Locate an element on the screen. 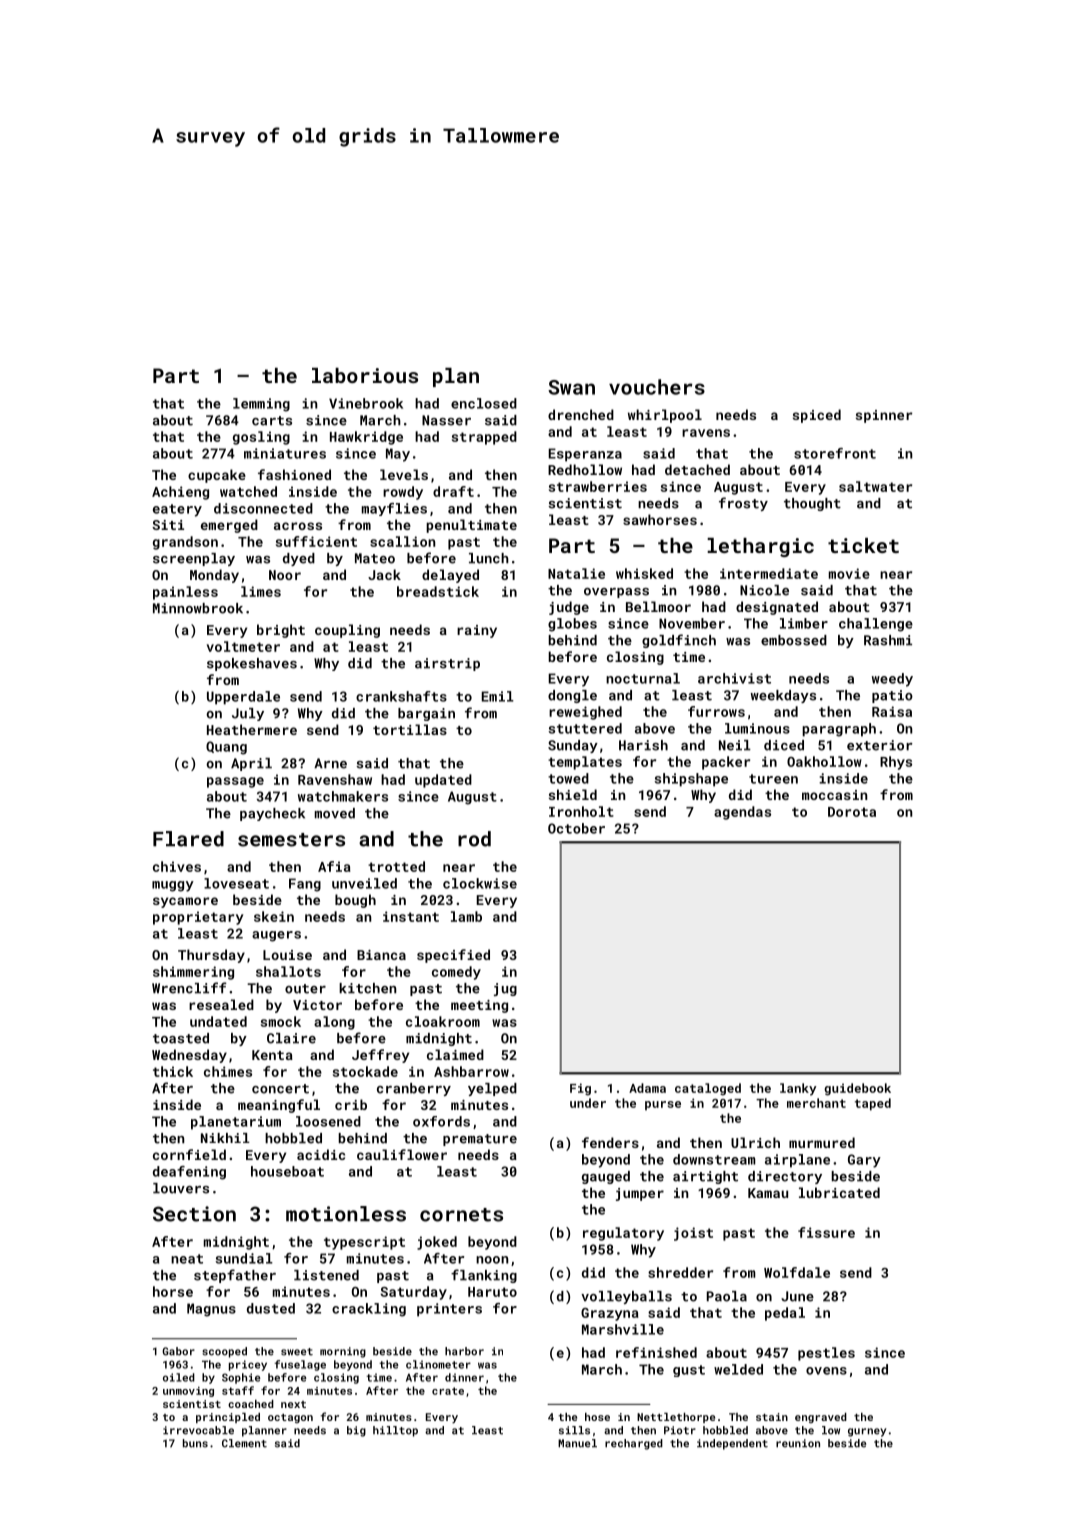 The width and height of the screenshot is (1065, 1513). Sophie is located at coordinates (241, 1378).
